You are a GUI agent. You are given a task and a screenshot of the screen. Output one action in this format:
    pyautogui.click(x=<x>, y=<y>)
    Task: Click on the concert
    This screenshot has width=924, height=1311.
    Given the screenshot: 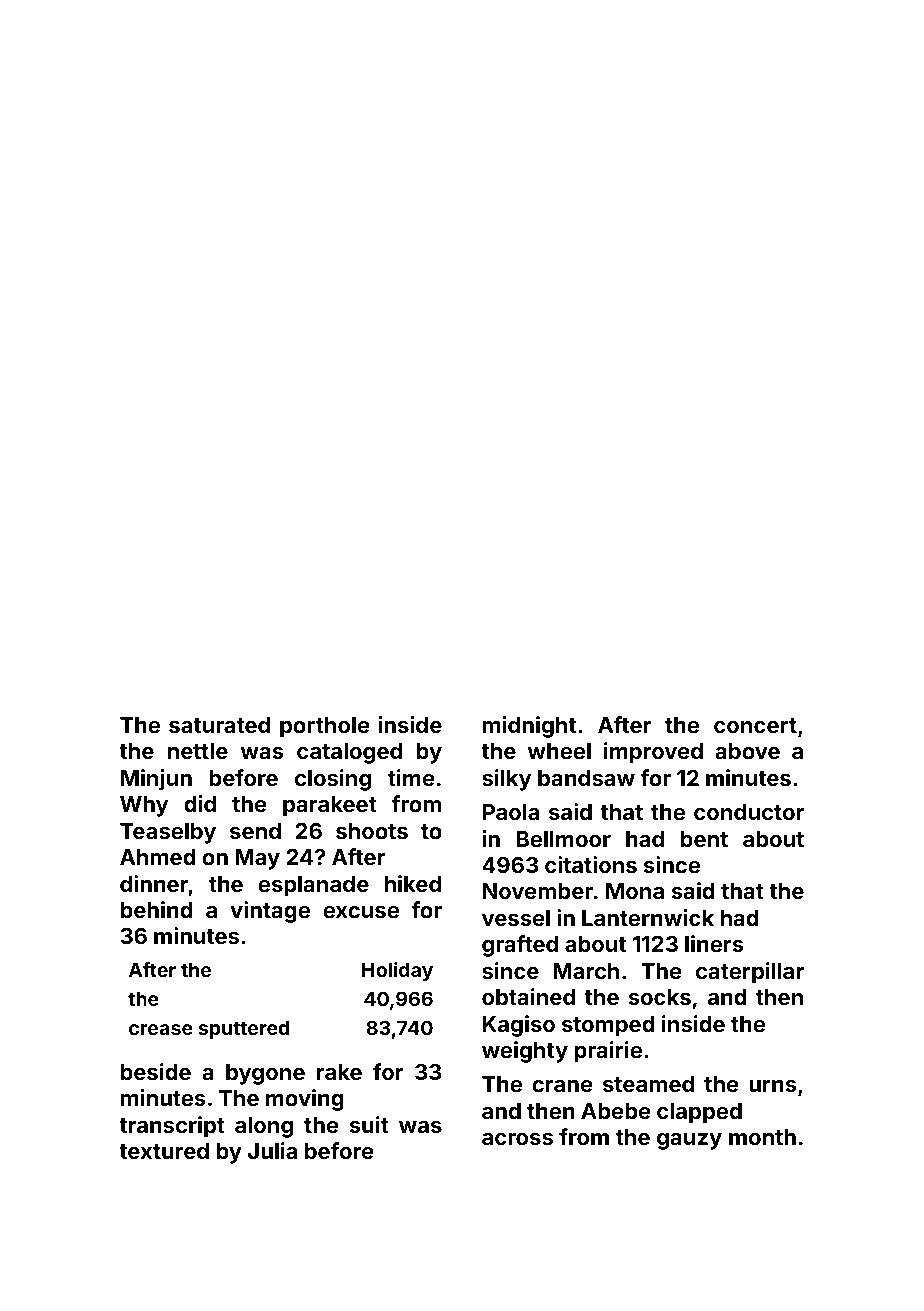 What is the action you would take?
    pyautogui.click(x=755, y=725)
